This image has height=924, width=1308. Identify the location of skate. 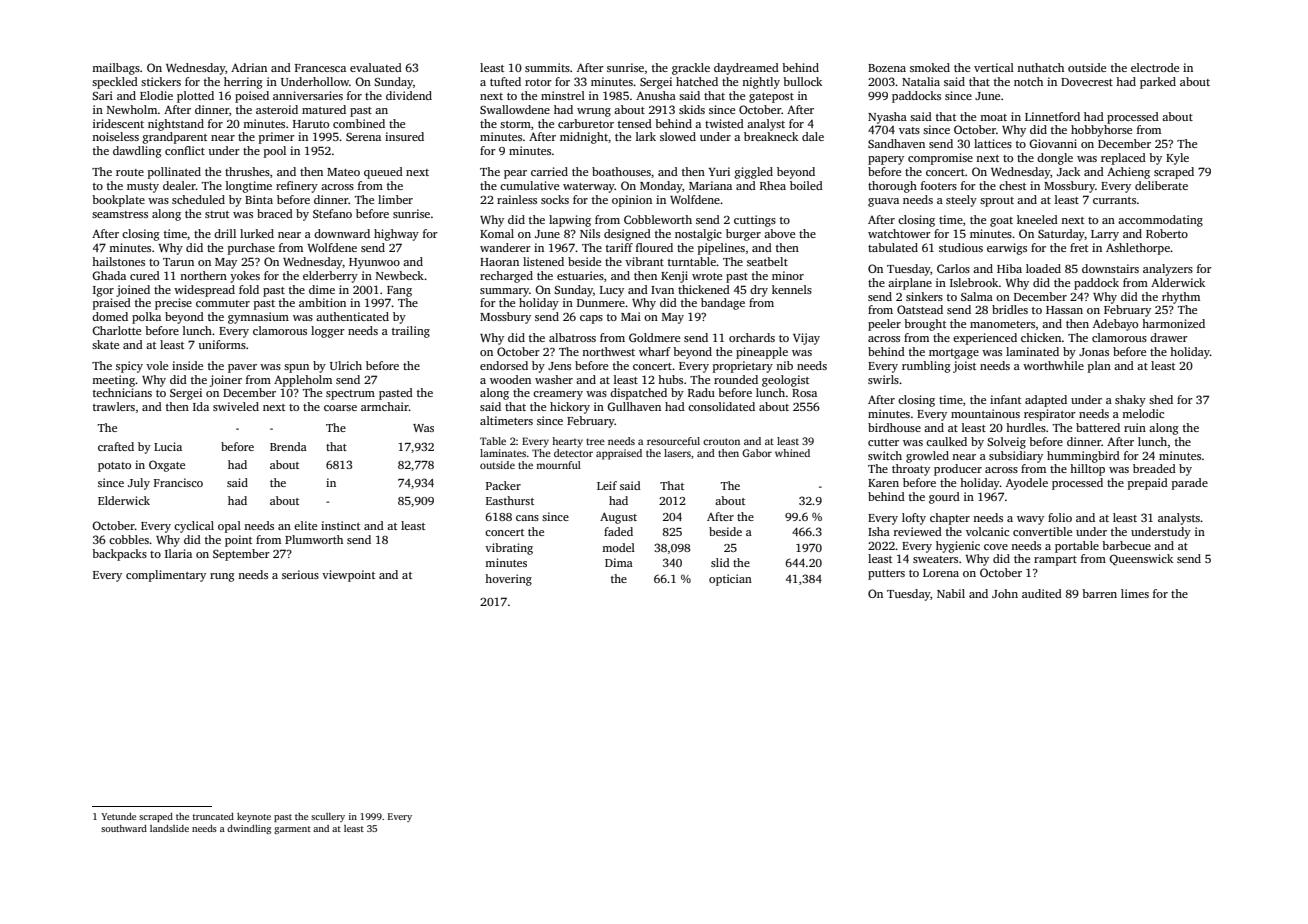
(105, 344).
